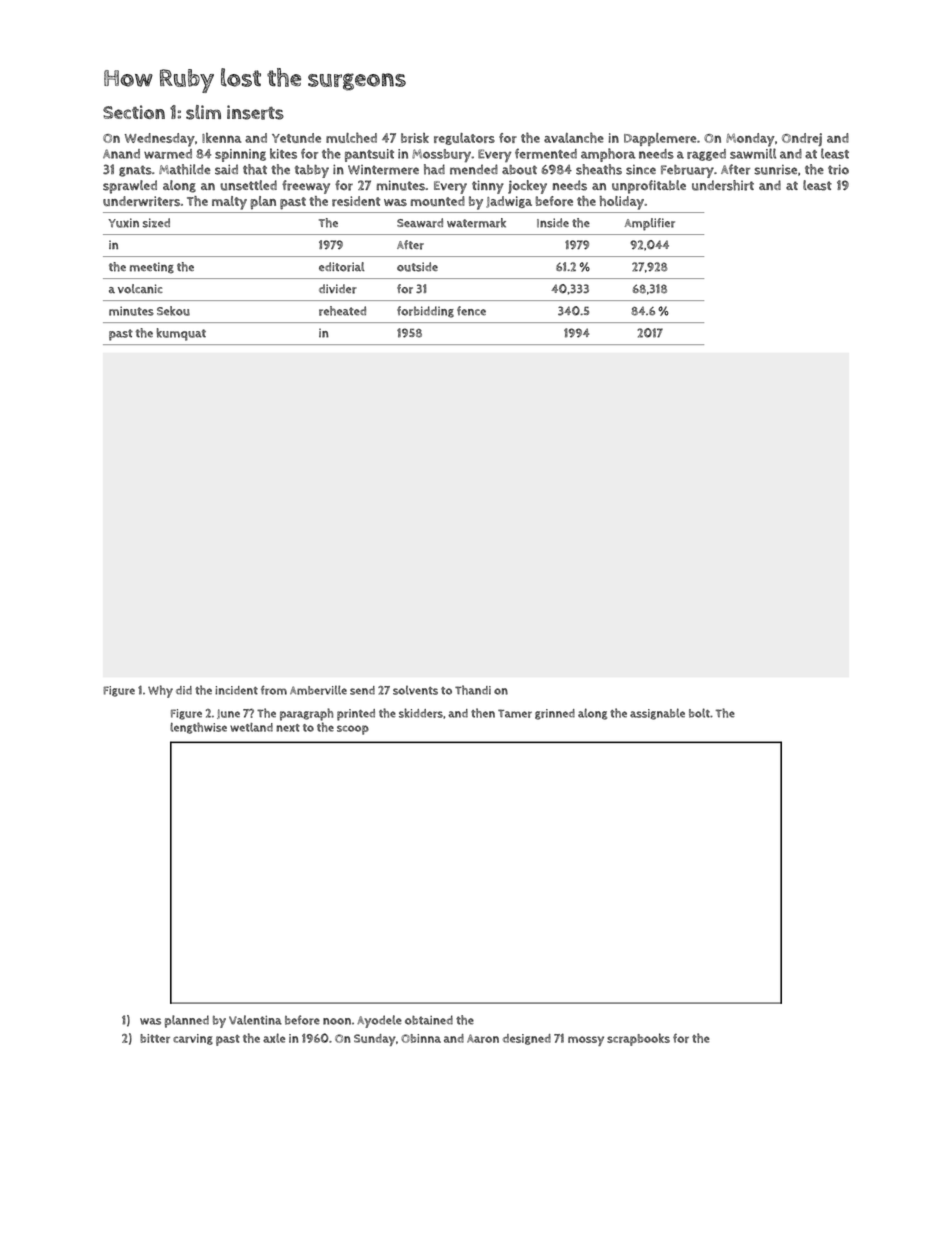 The width and height of the document is (952, 1233). Describe the element at coordinates (650, 224) in the document. I see `Amplifier` at that location.
